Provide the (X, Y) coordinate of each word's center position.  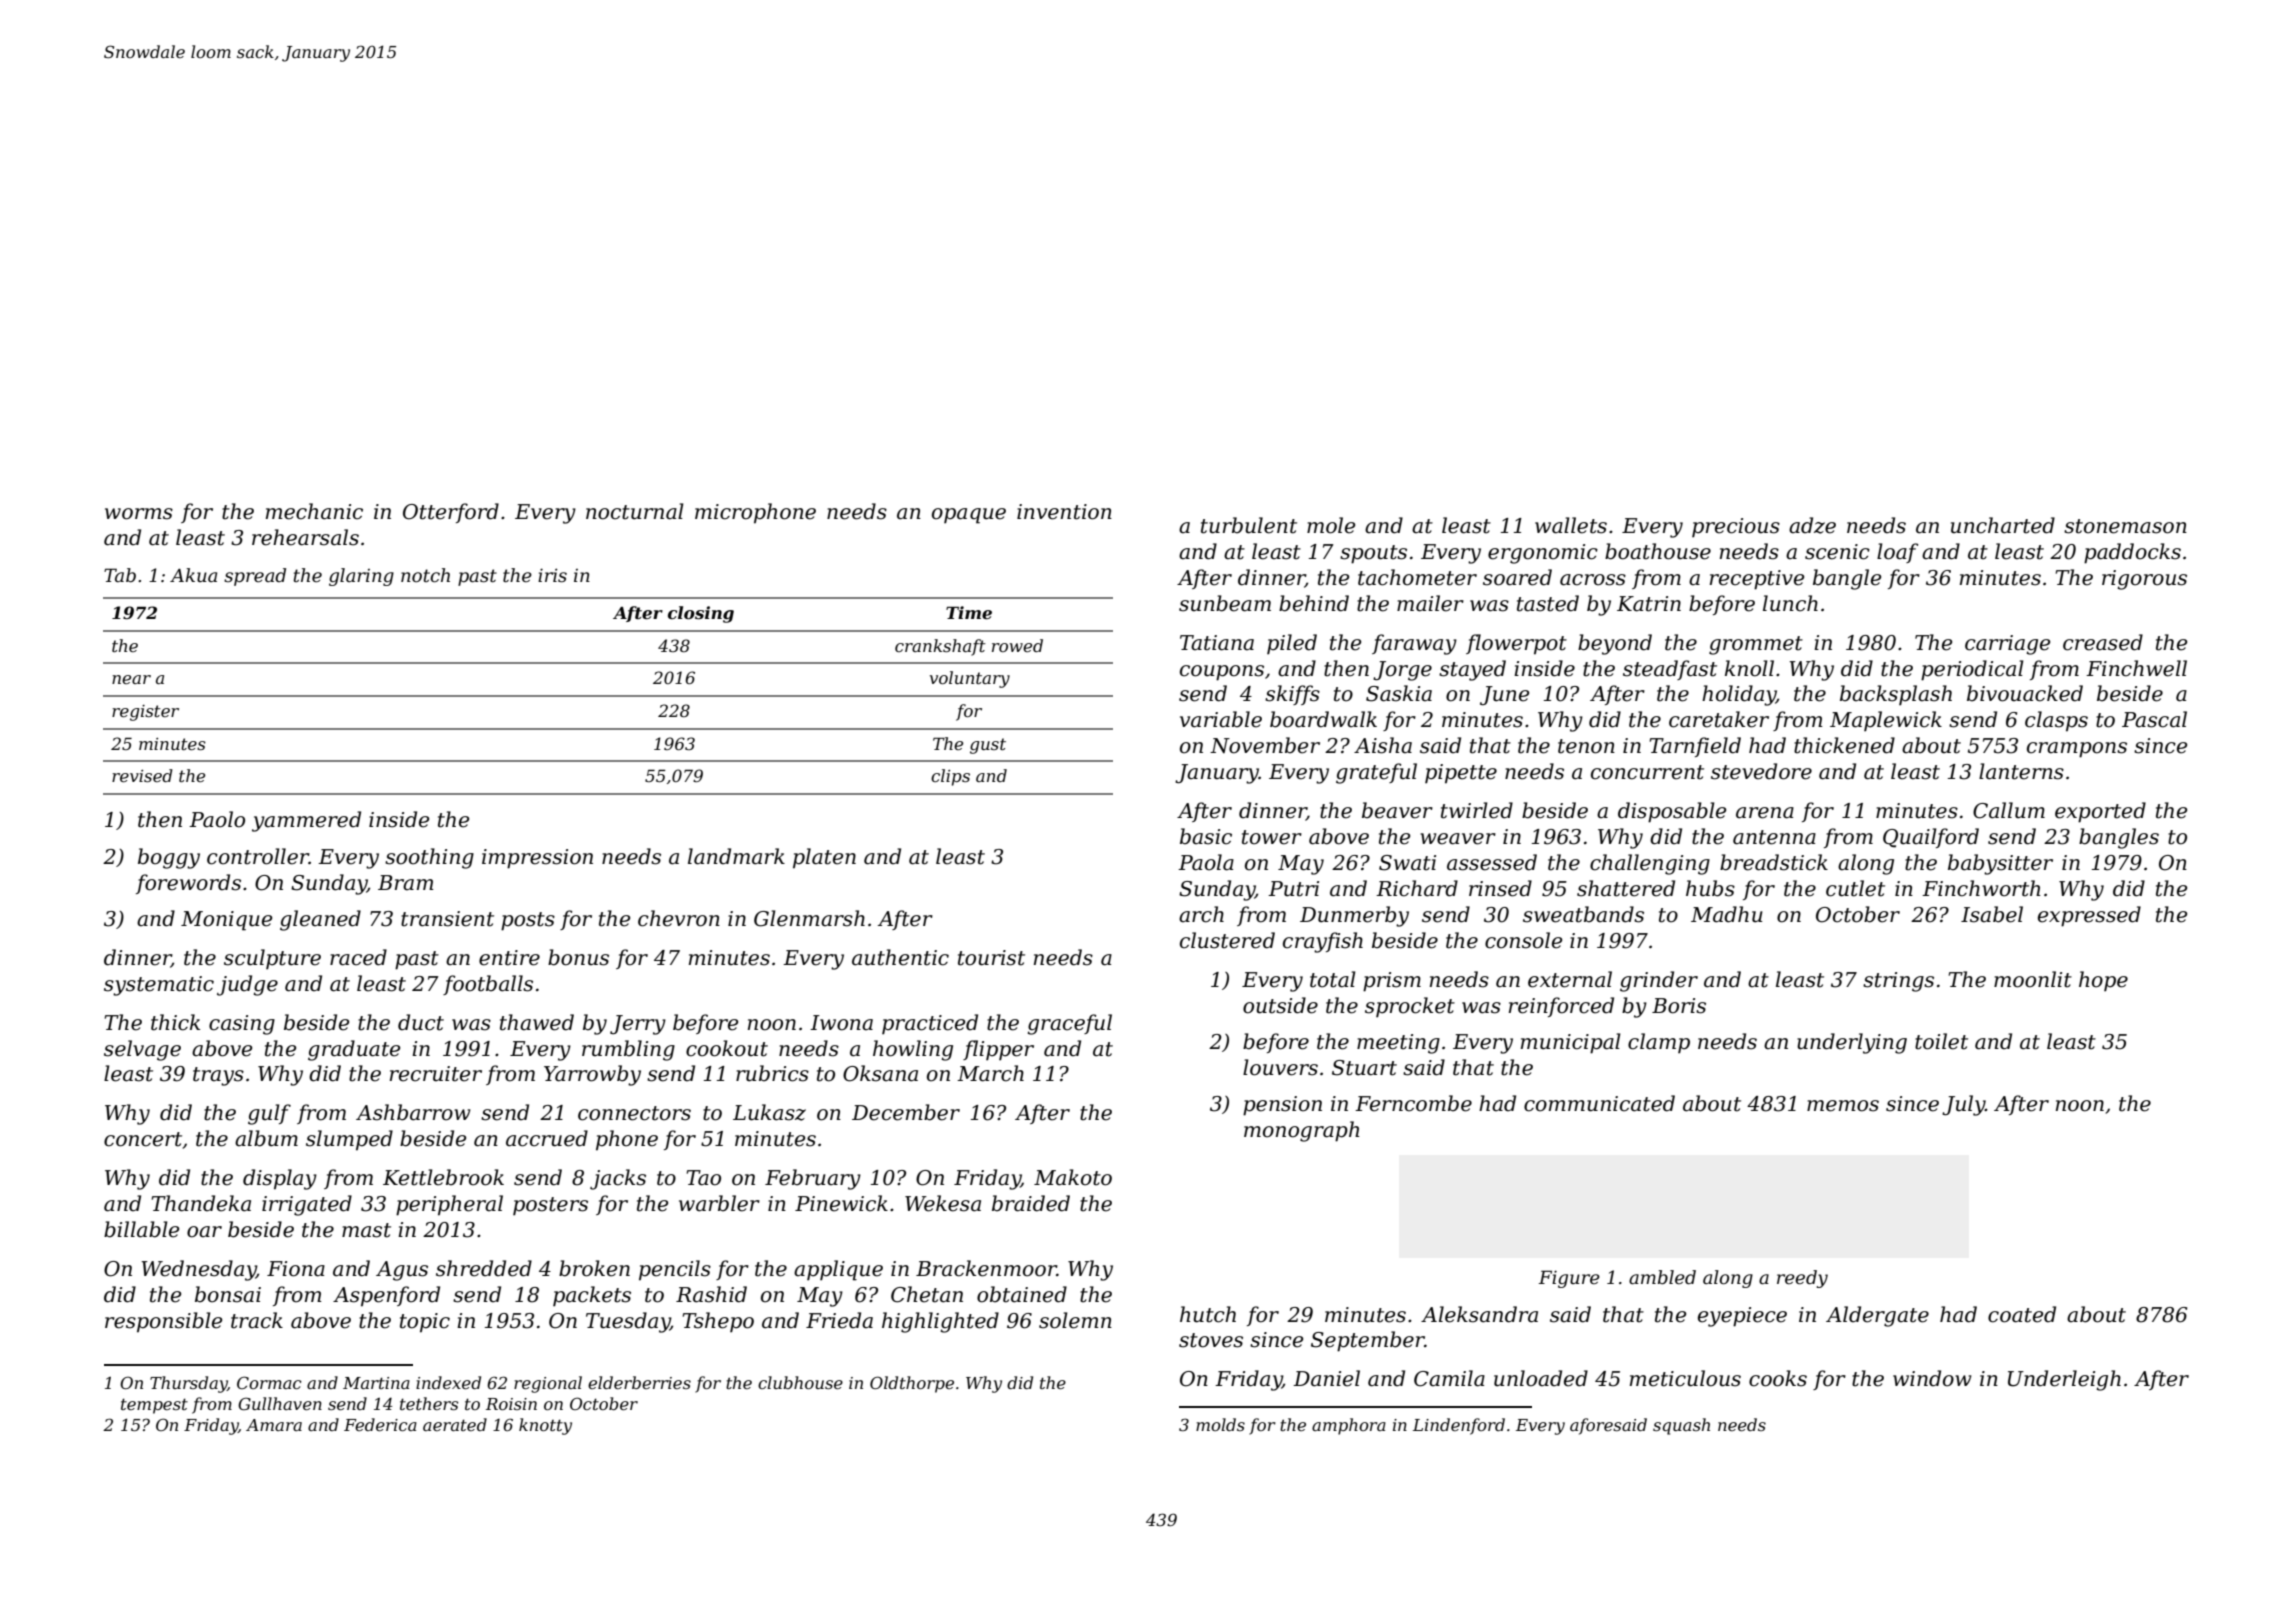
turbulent (1249, 525)
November (1265, 745)
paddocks (2132, 553)
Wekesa (943, 1203)
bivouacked (2025, 693)
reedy (1802, 1279)
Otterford (451, 513)
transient (447, 919)
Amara (274, 1425)
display (280, 1179)
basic (1206, 836)
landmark (736, 856)
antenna (1774, 837)
